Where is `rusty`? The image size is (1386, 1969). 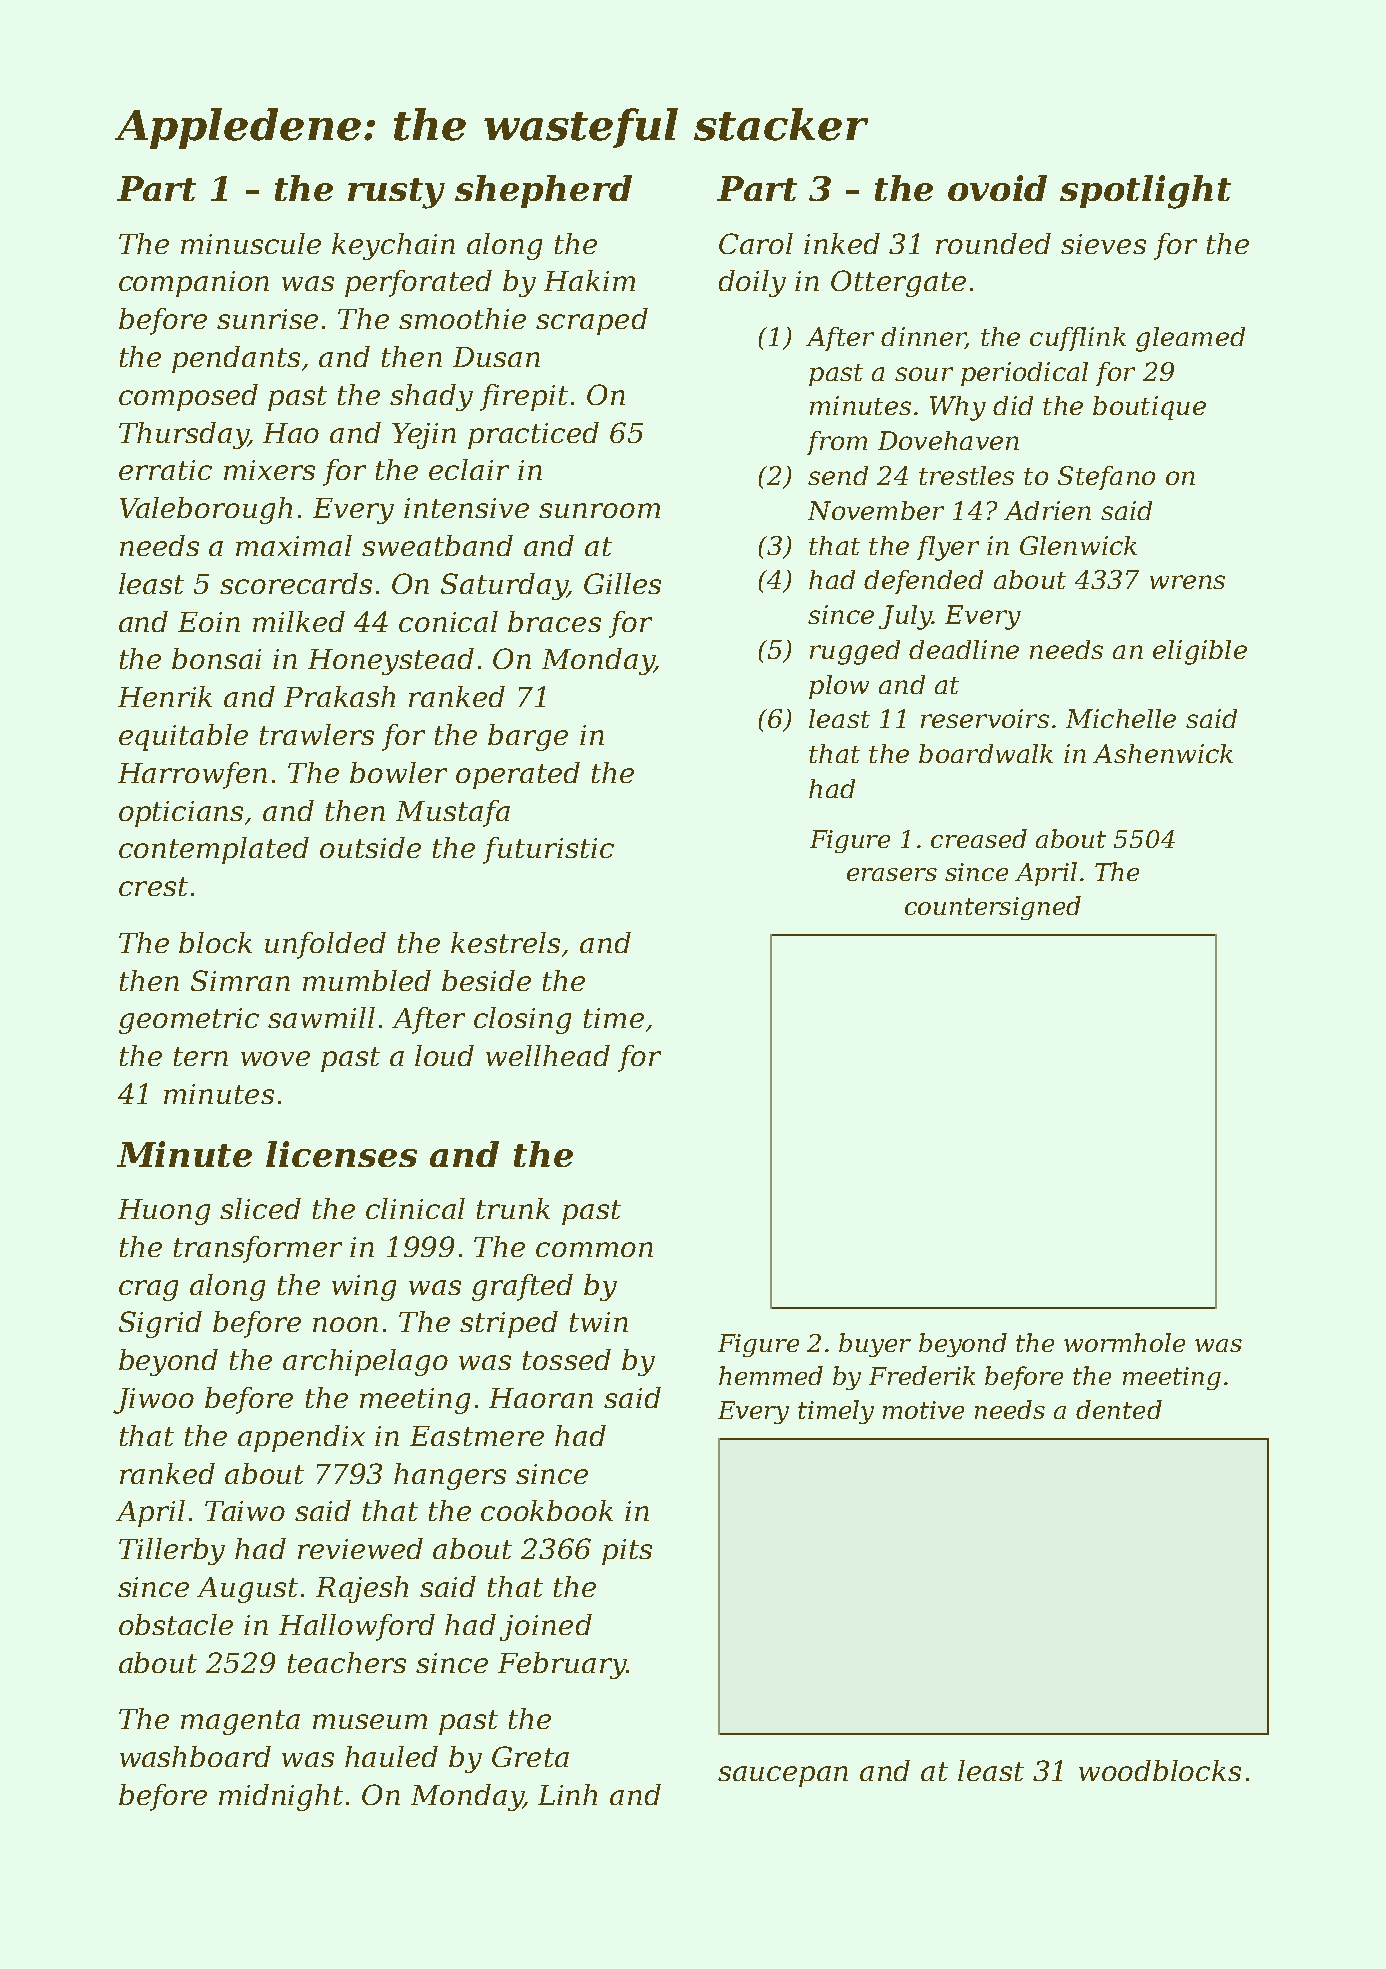
rusty is located at coordinates (396, 193).
